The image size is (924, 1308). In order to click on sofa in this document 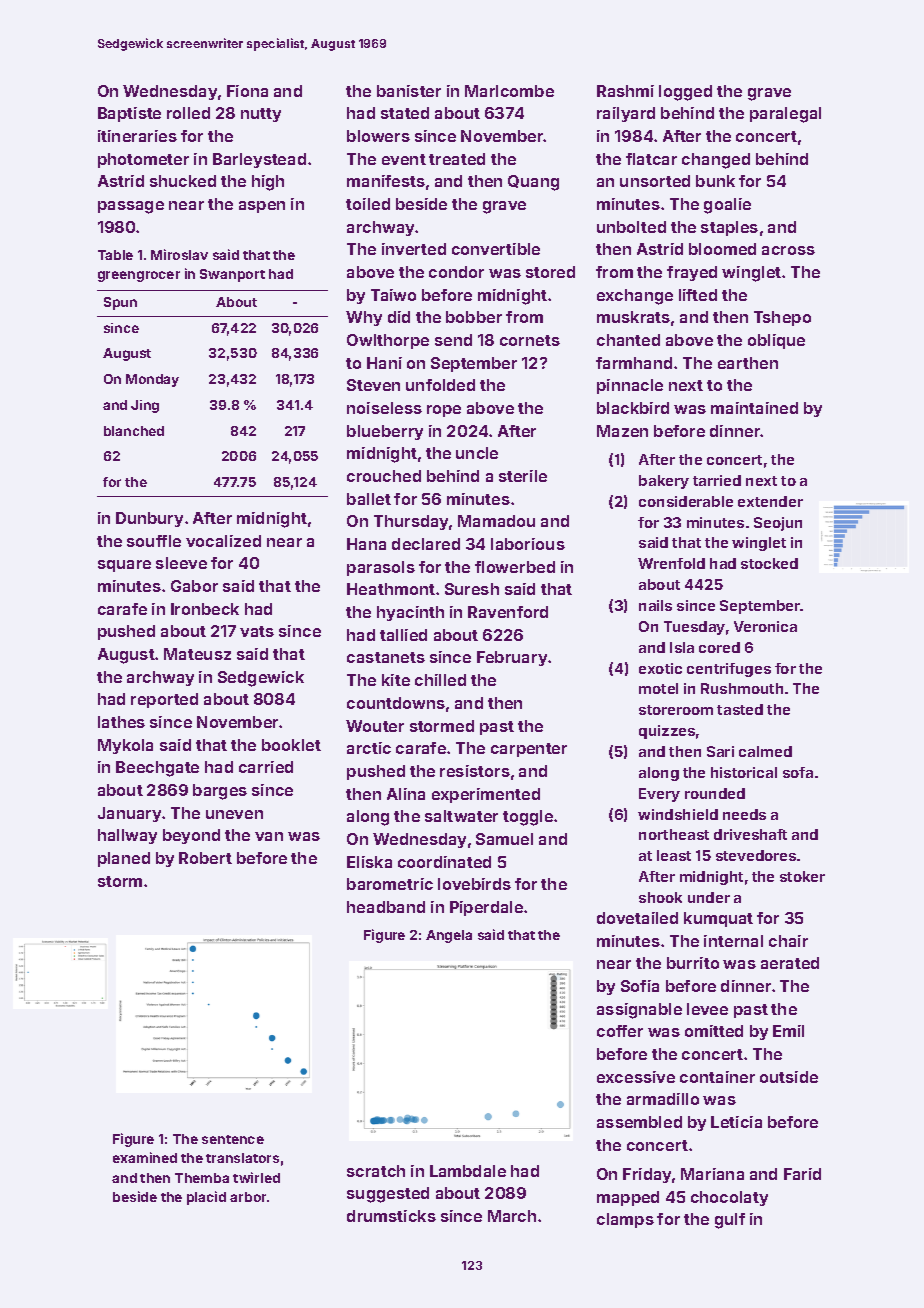, I will do `click(798, 772)`.
